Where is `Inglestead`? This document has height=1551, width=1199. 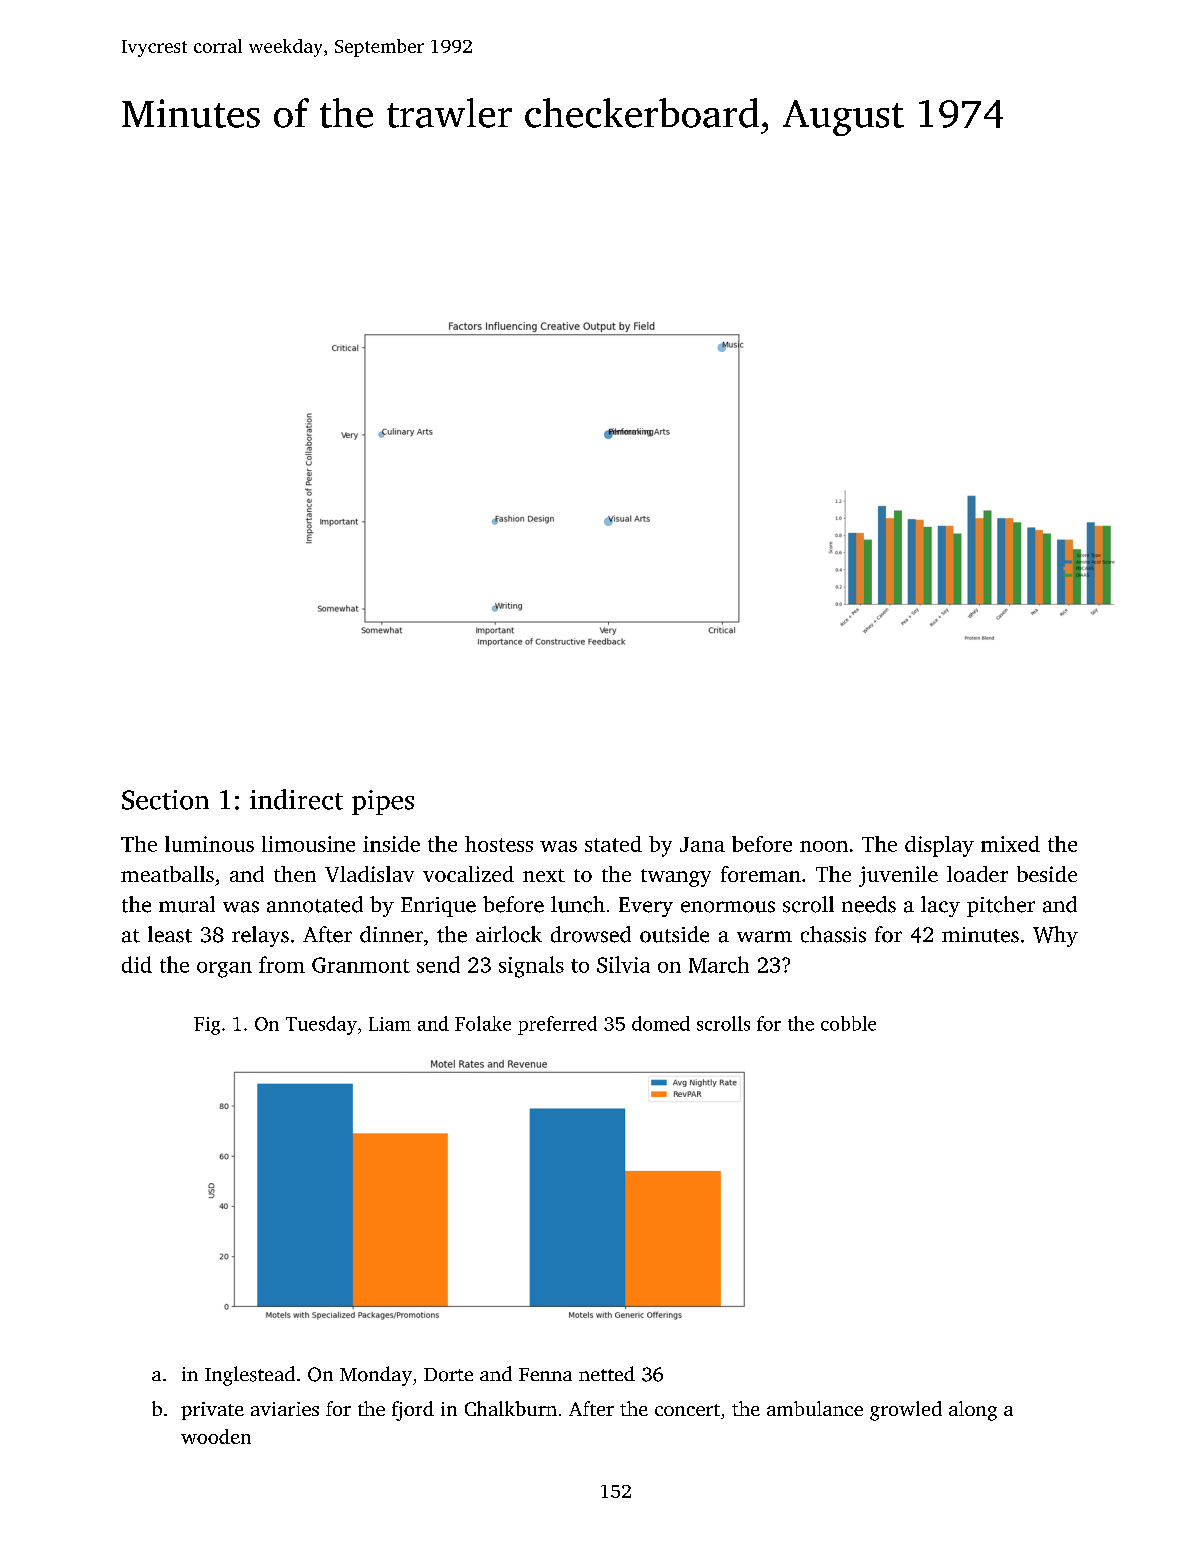
Inglestead is located at coordinates (250, 1376).
